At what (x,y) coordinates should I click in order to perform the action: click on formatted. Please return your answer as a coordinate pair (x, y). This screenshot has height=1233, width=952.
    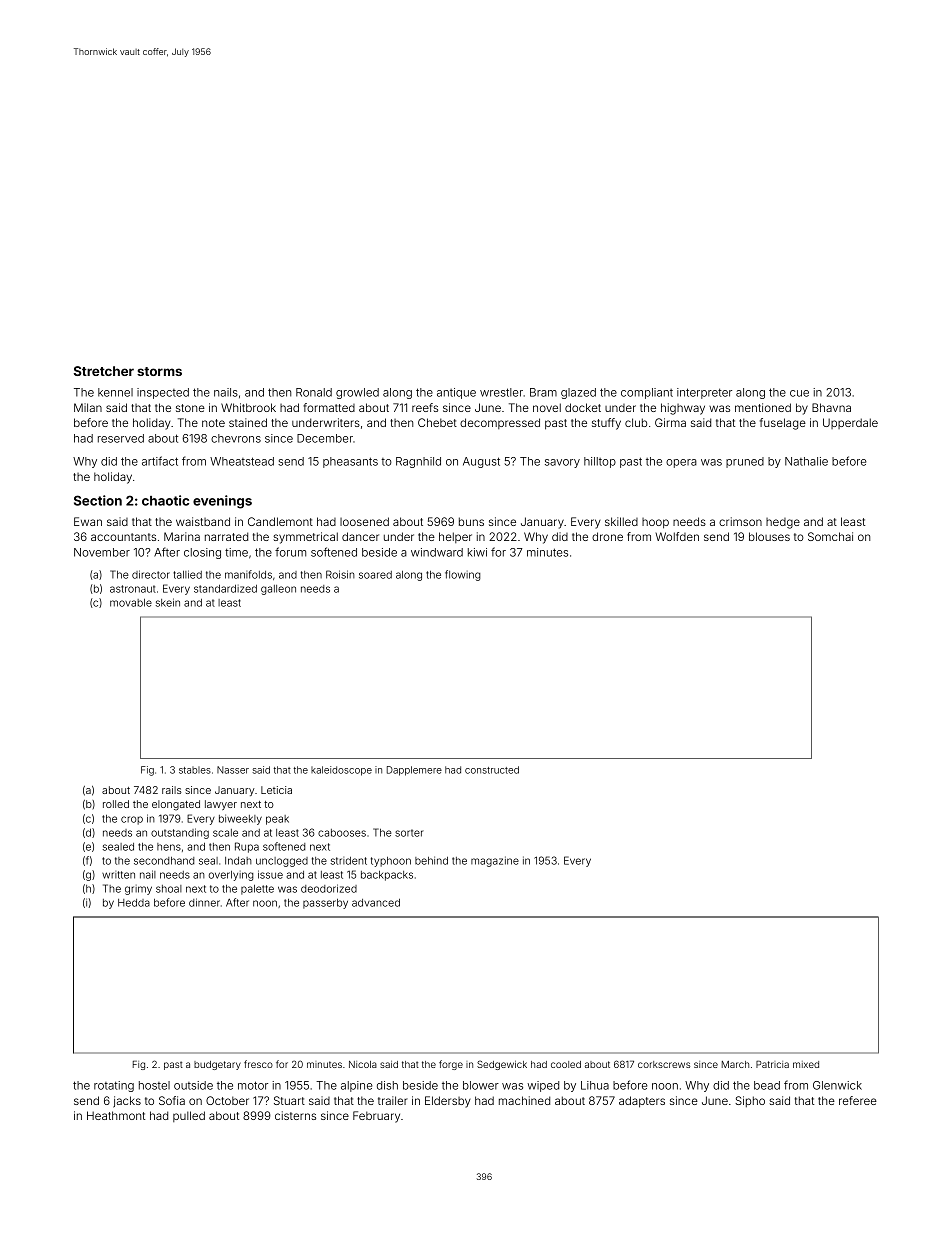
    Looking at the image, I should click on (329, 407).
